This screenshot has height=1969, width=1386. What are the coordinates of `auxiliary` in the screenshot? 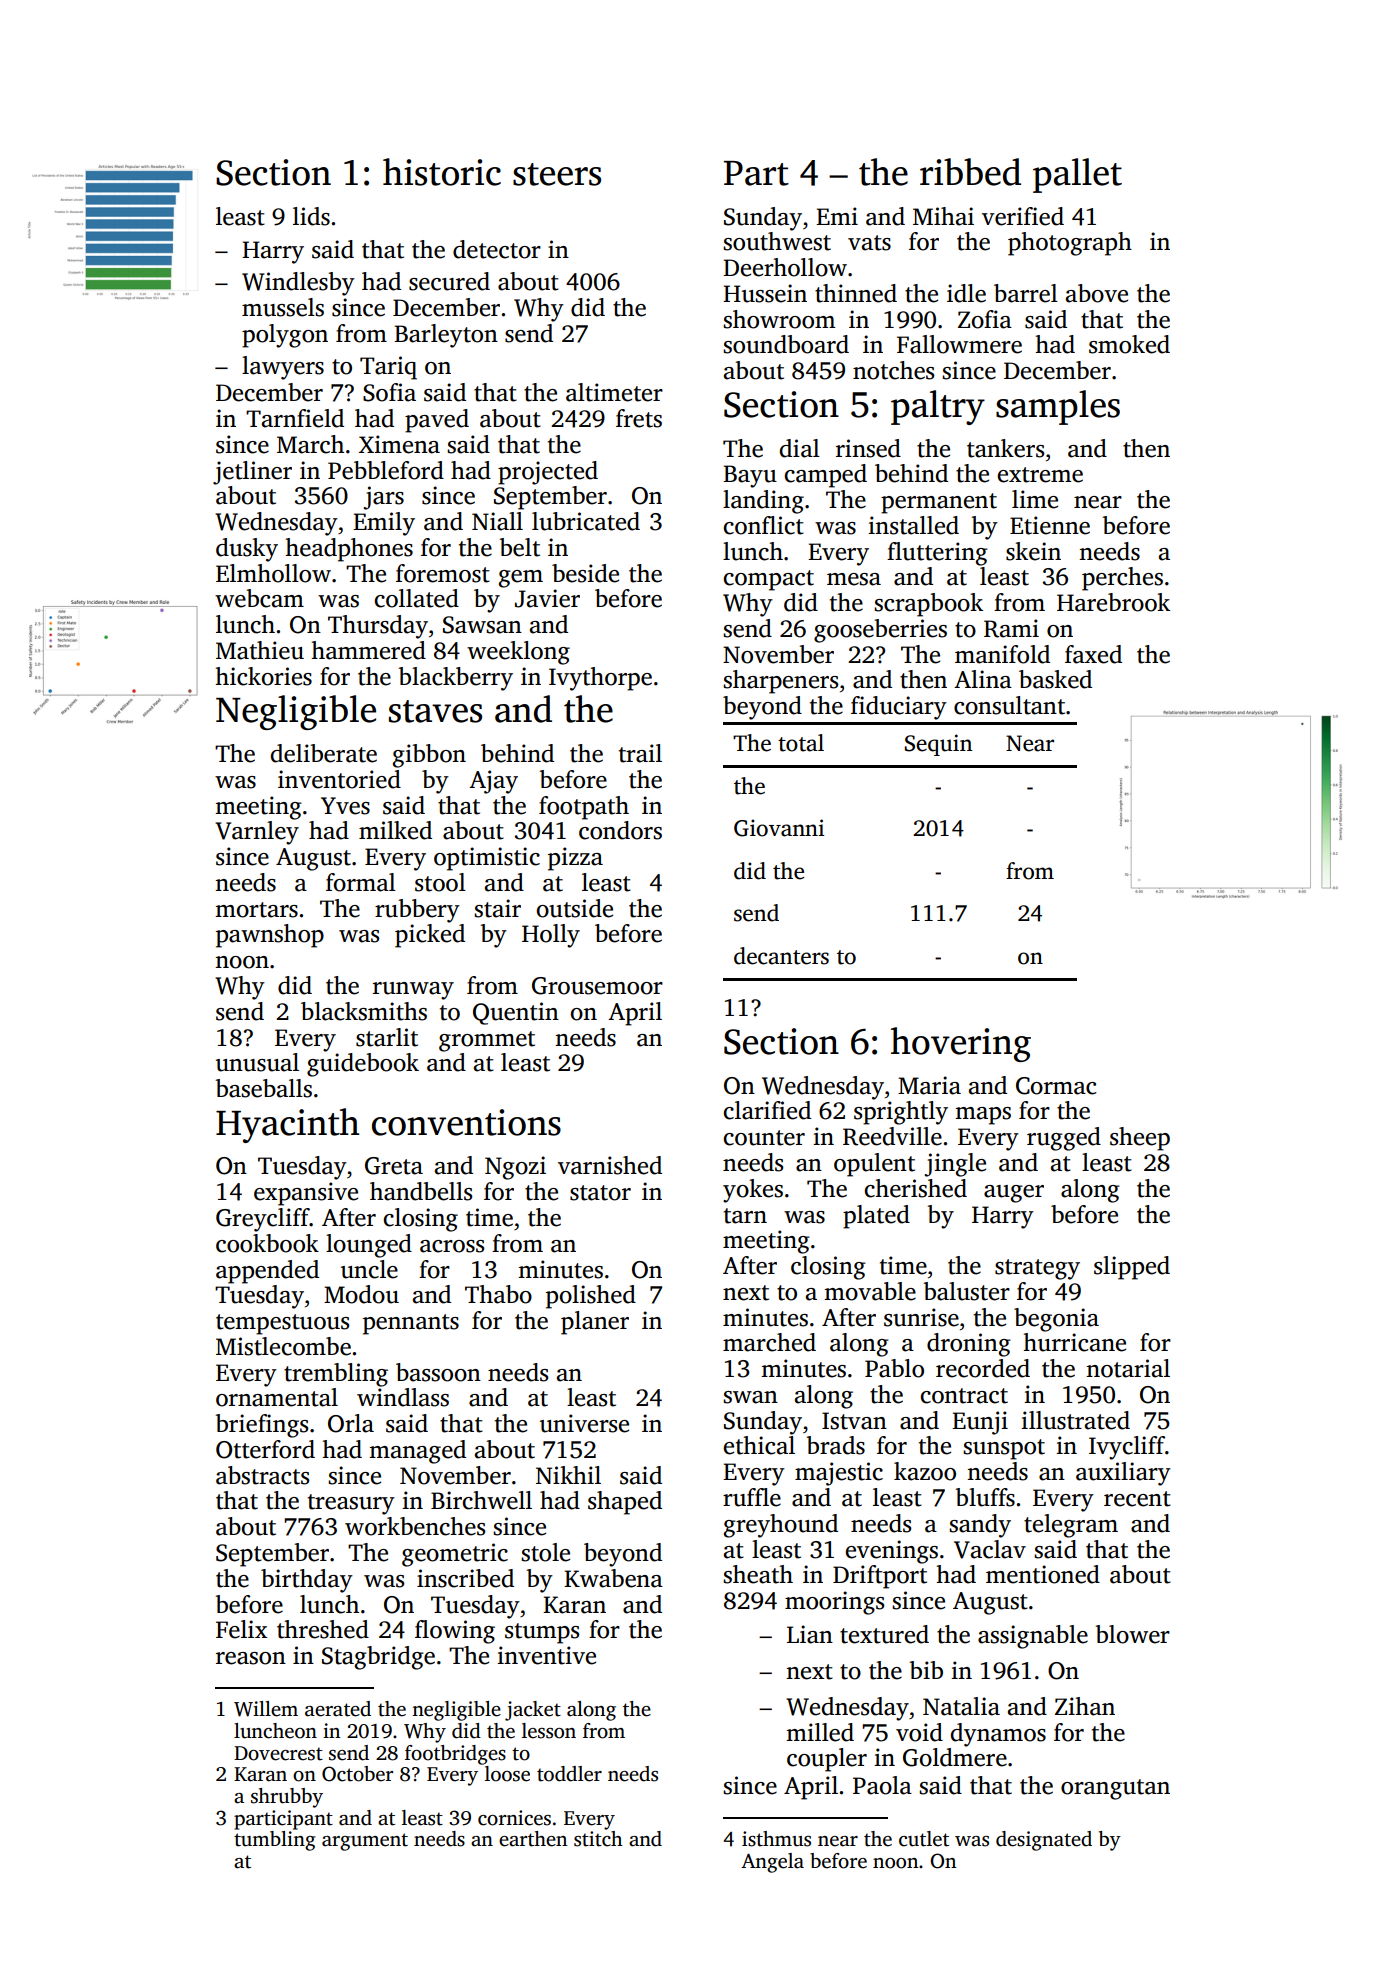 It's located at (1123, 1474).
